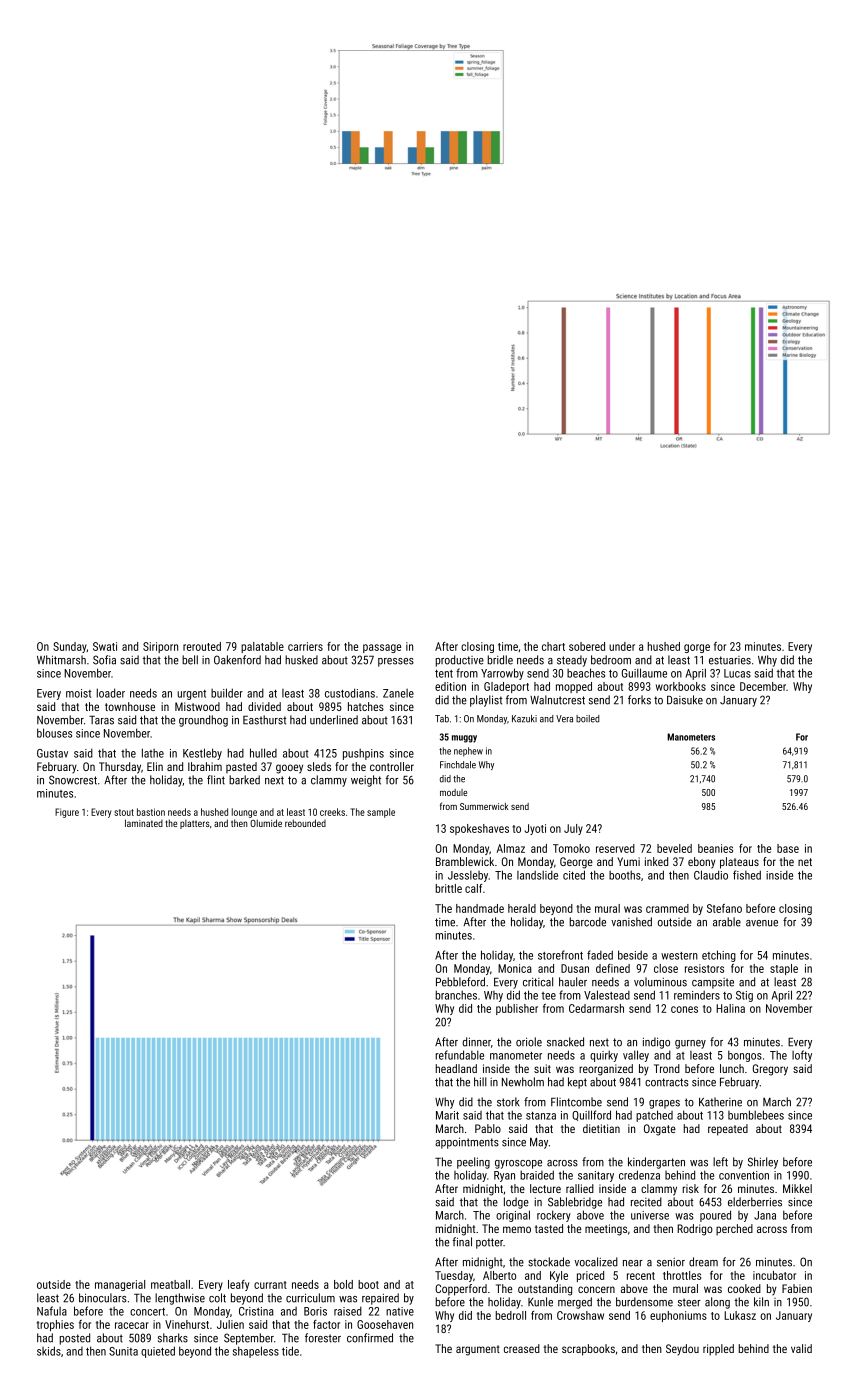 Image resolution: width=849 pixels, height=1400 pixels. I want to click on landslide, so click(537, 875).
